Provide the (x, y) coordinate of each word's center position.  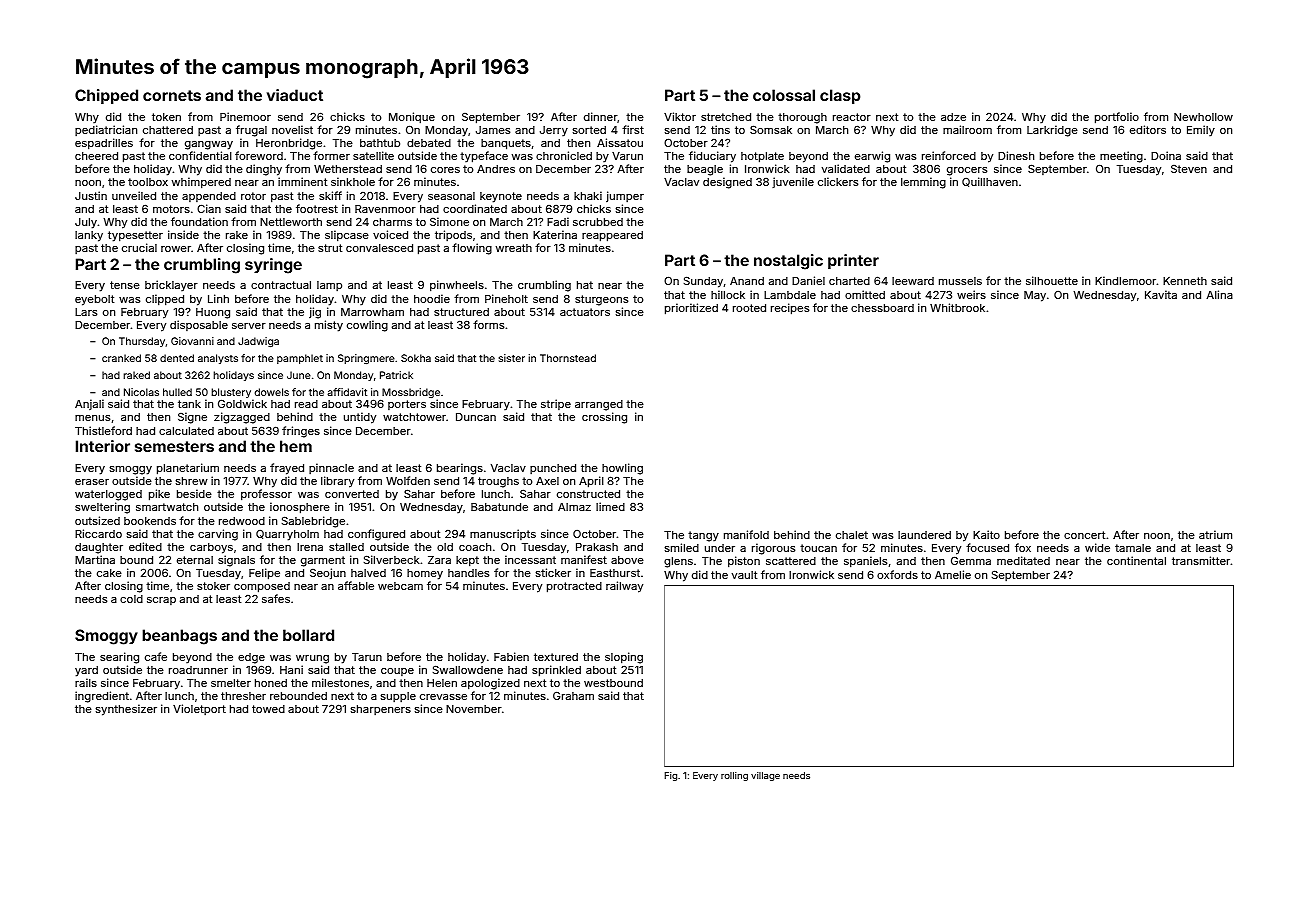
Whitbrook (957, 307)
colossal (784, 95)
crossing (604, 418)
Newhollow (1203, 117)
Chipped (106, 96)
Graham (573, 695)
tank (189, 404)
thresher (243, 696)
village (765, 776)
